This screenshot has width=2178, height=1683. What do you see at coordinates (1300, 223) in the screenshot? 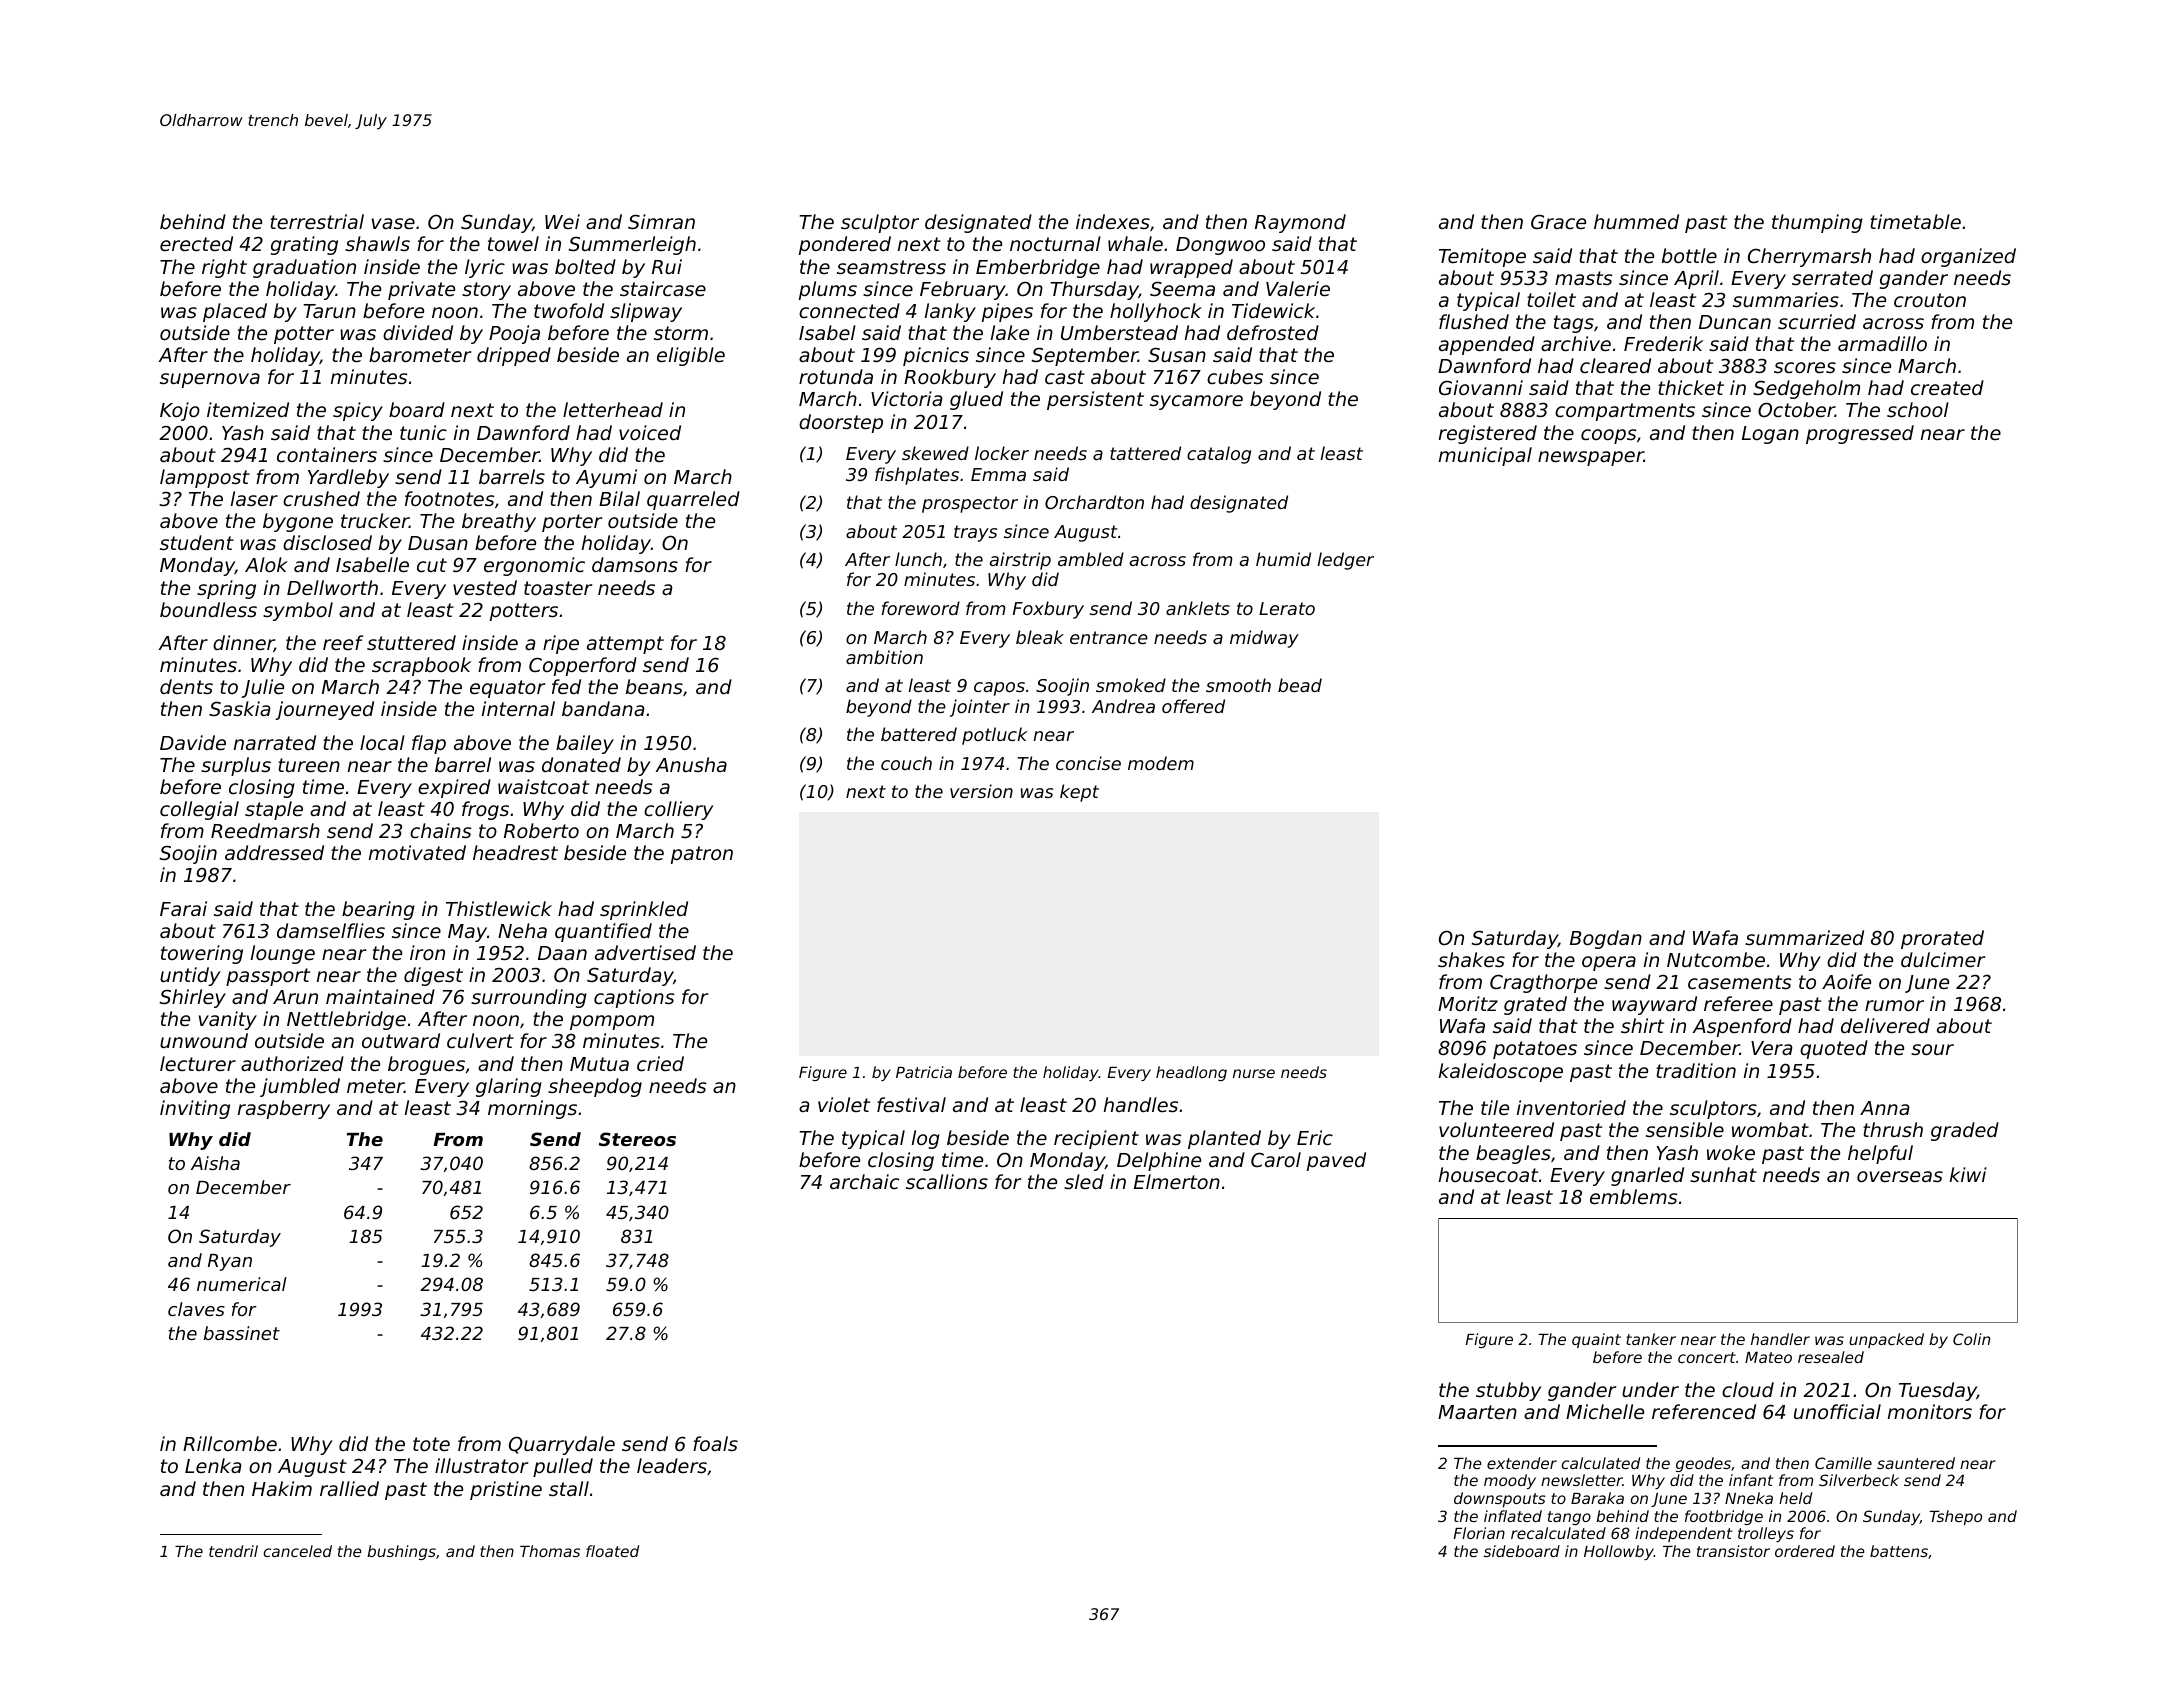
I see `Raymond` at bounding box center [1300, 223].
